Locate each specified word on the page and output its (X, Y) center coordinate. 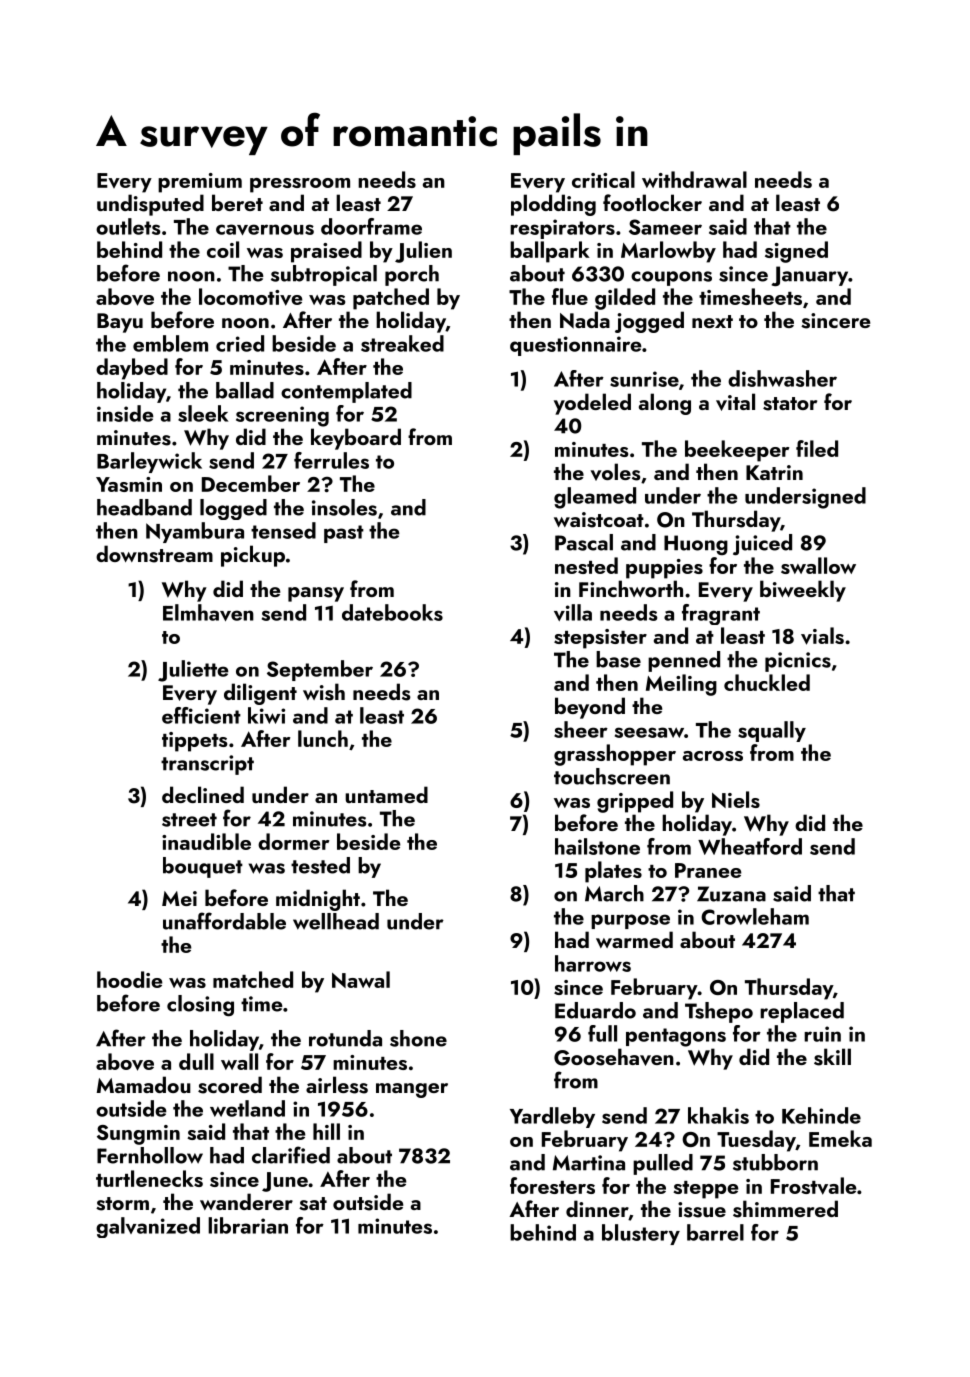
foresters (552, 1185)
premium (200, 183)
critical (603, 179)
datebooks (392, 612)
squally (772, 731)
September (320, 670)
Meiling (681, 685)
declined (203, 794)
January (809, 276)
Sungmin (138, 1135)
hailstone (597, 846)
